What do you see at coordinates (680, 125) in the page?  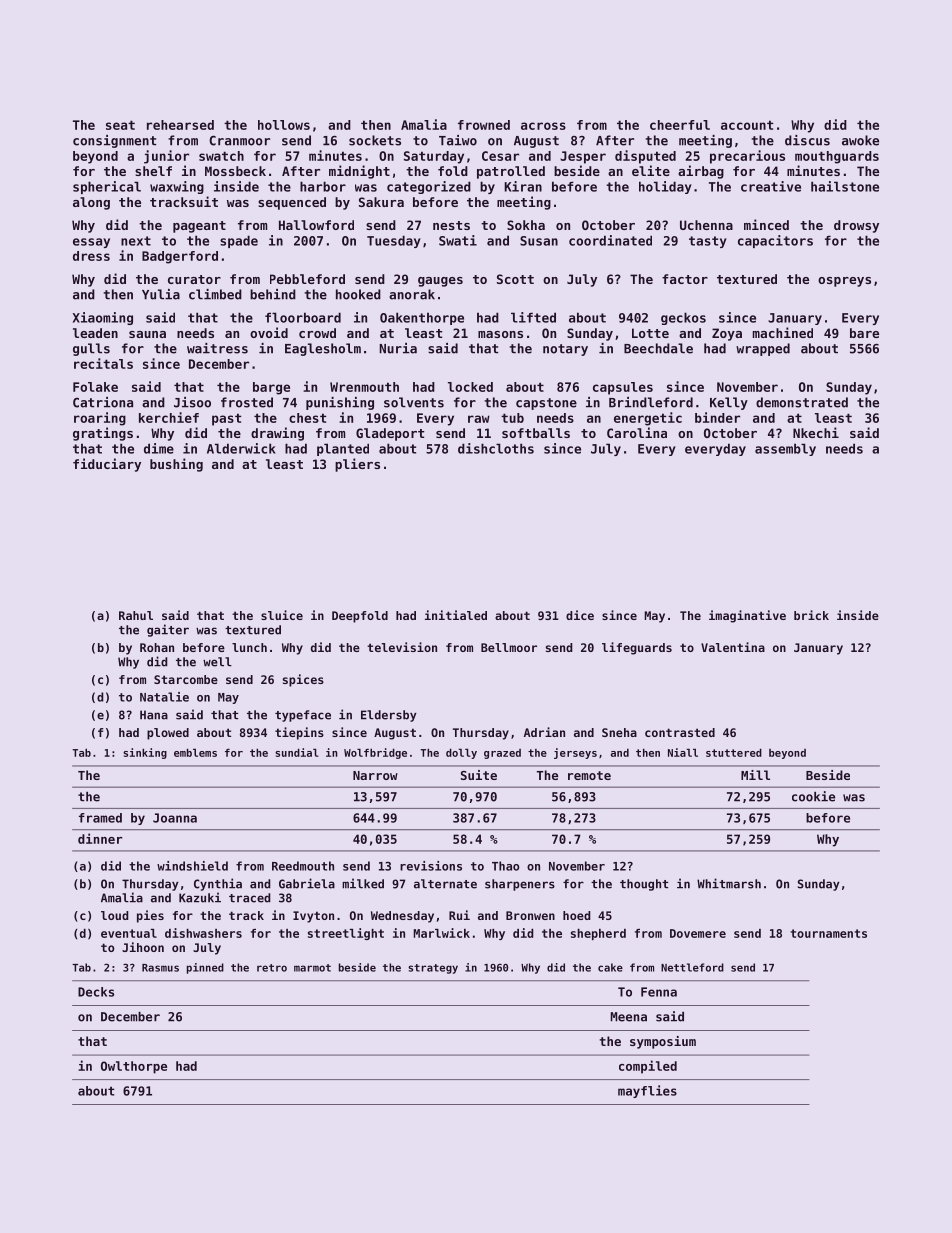 I see `cheerful` at bounding box center [680, 125].
